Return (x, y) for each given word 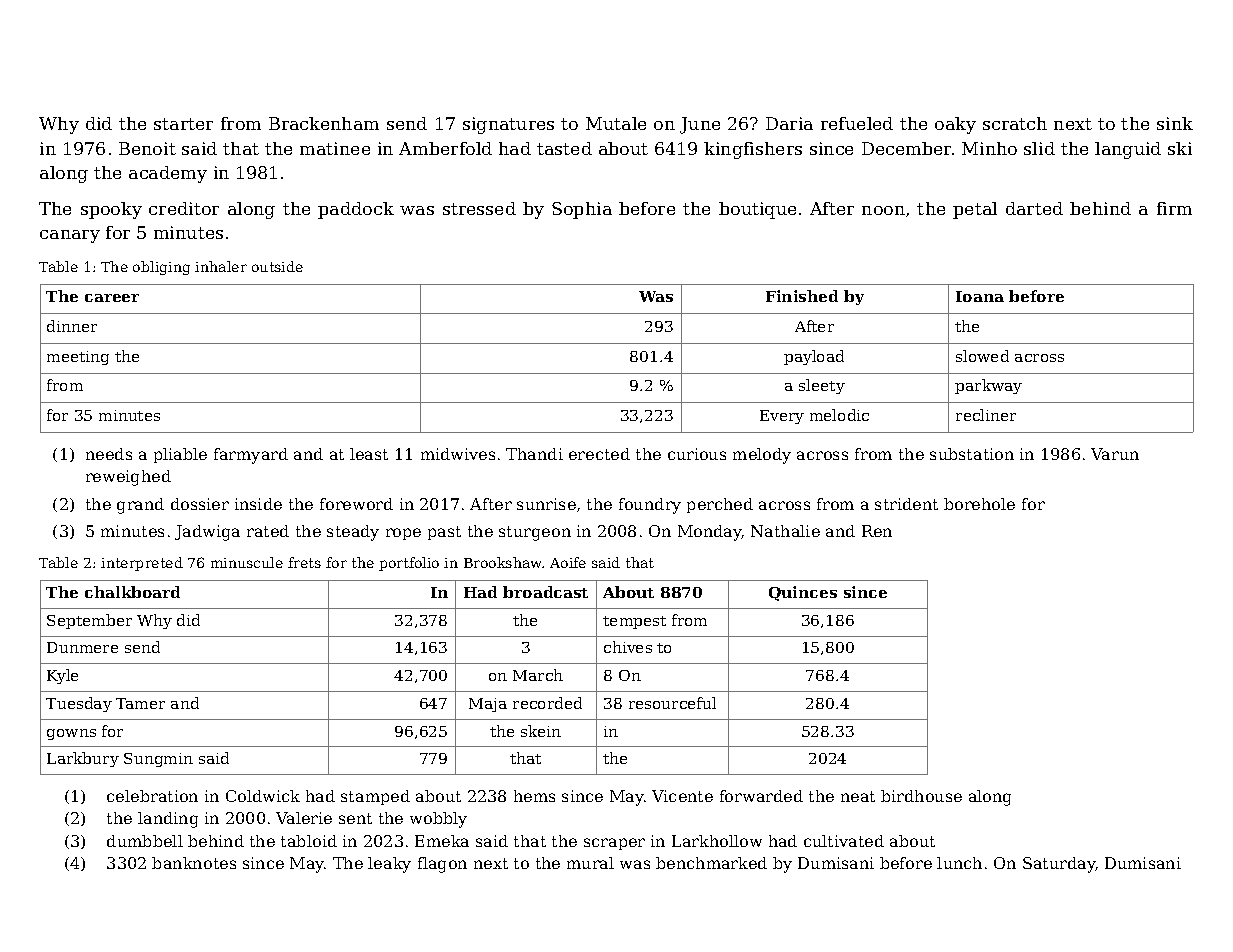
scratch (1015, 123)
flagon (442, 865)
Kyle (62, 676)
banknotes (194, 863)
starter (183, 124)
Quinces (803, 593)
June (700, 125)
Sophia (582, 210)
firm (1174, 208)
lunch (959, 863)
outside (277, 266)
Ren (877, 531)
